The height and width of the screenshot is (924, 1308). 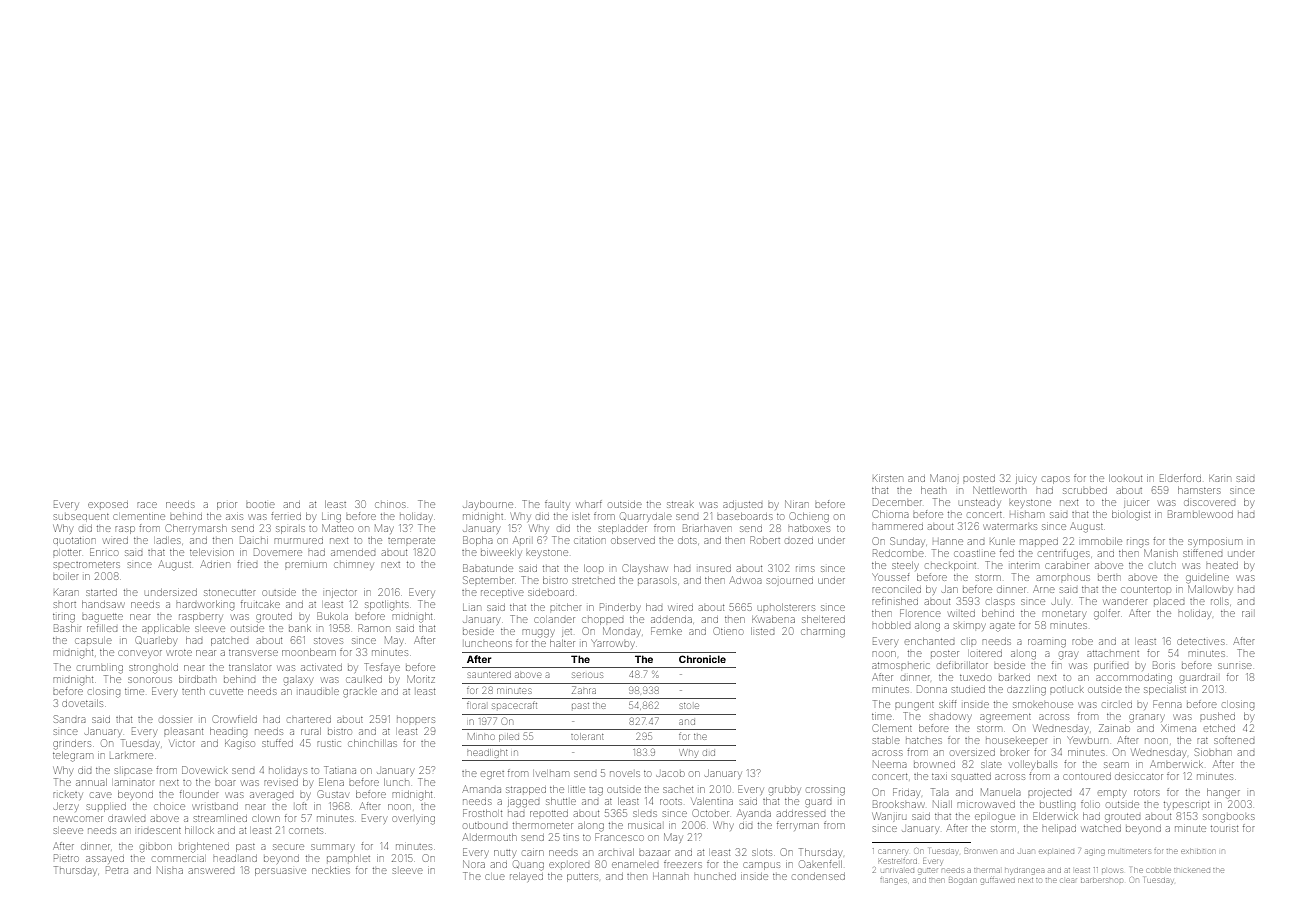 I want to click on streak, so click(x=680, y=505).
